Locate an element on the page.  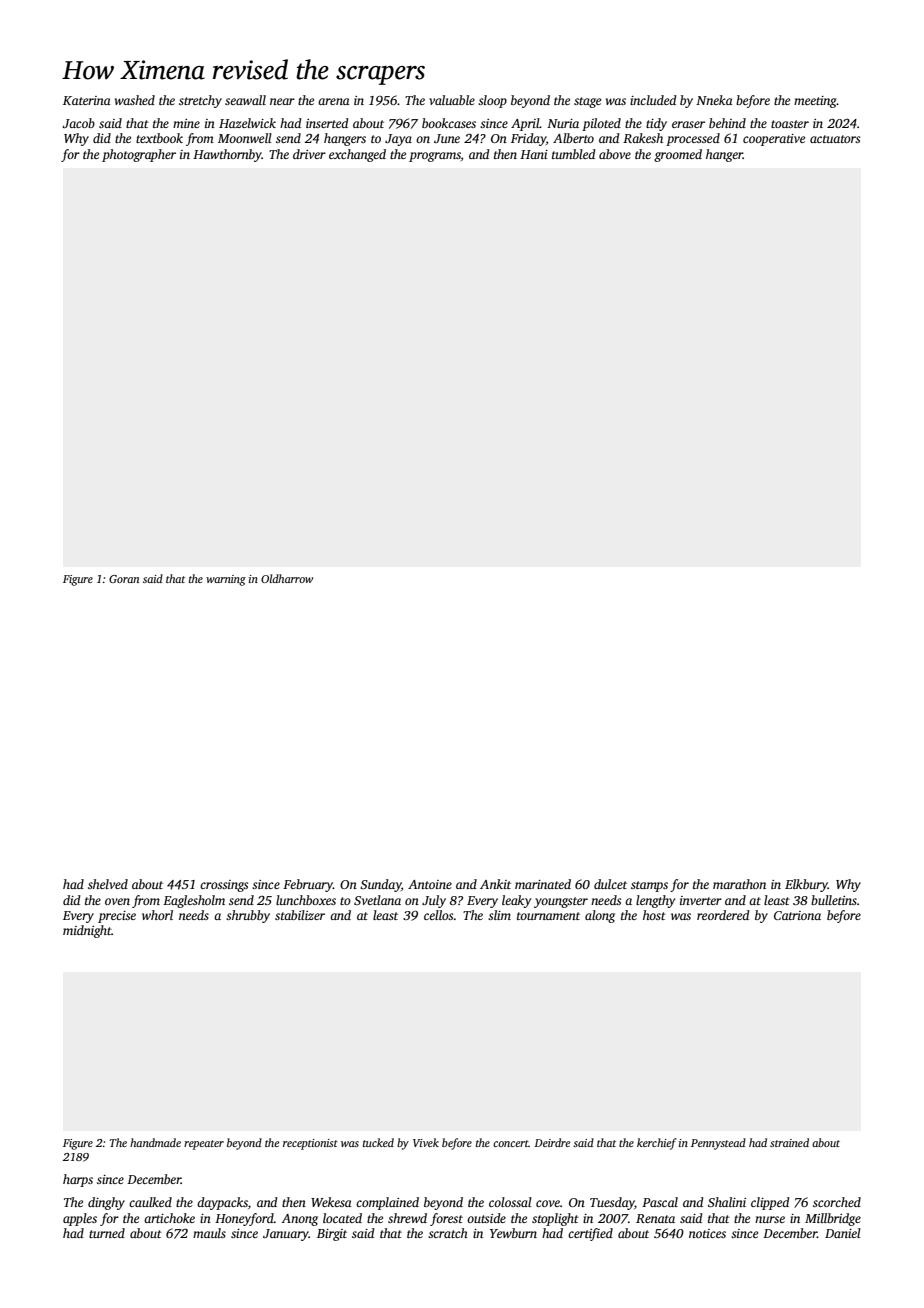
programs is located at coordinates (435, 157).
